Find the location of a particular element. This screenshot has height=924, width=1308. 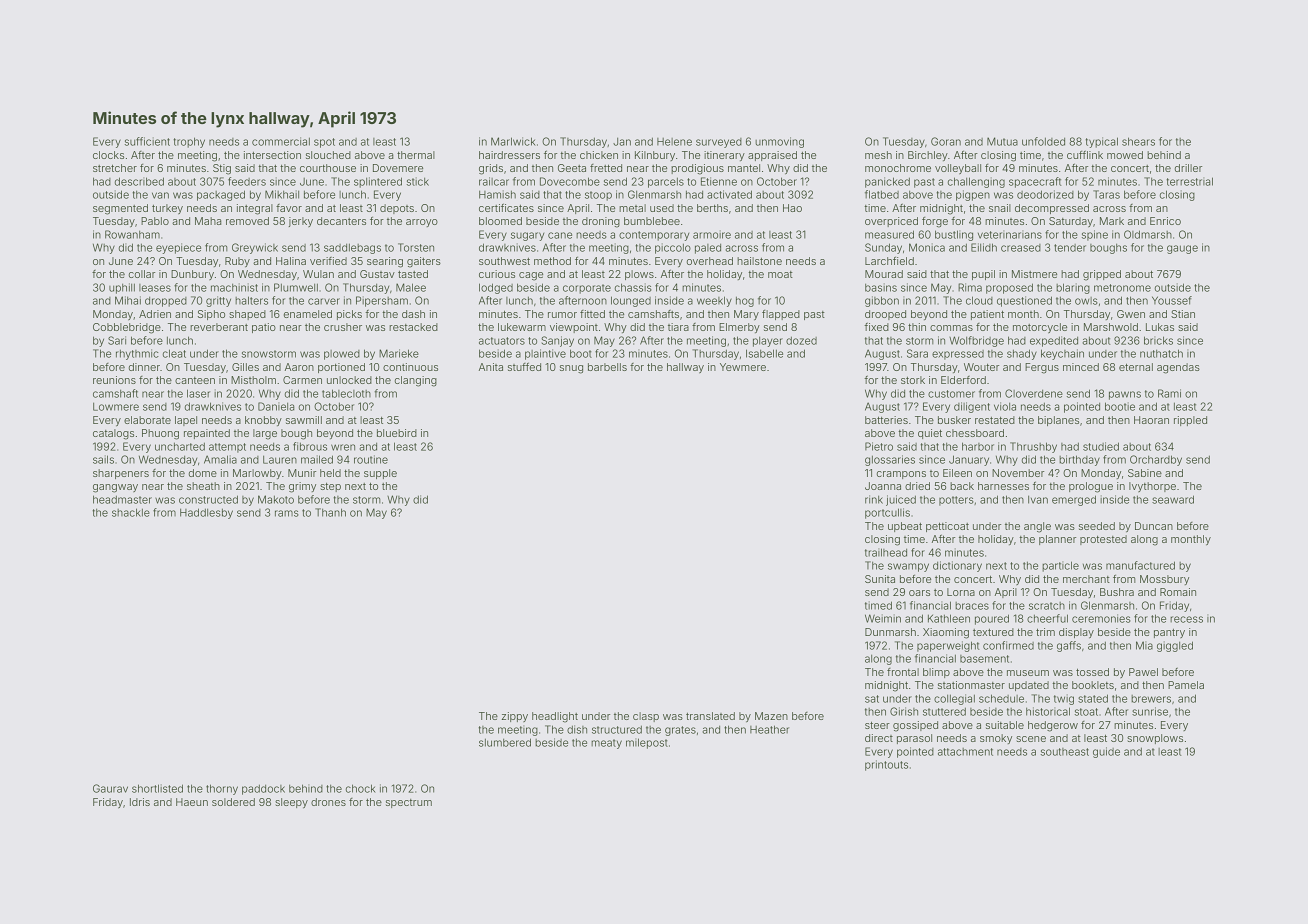

rink is located at coordinates (874, 499).
